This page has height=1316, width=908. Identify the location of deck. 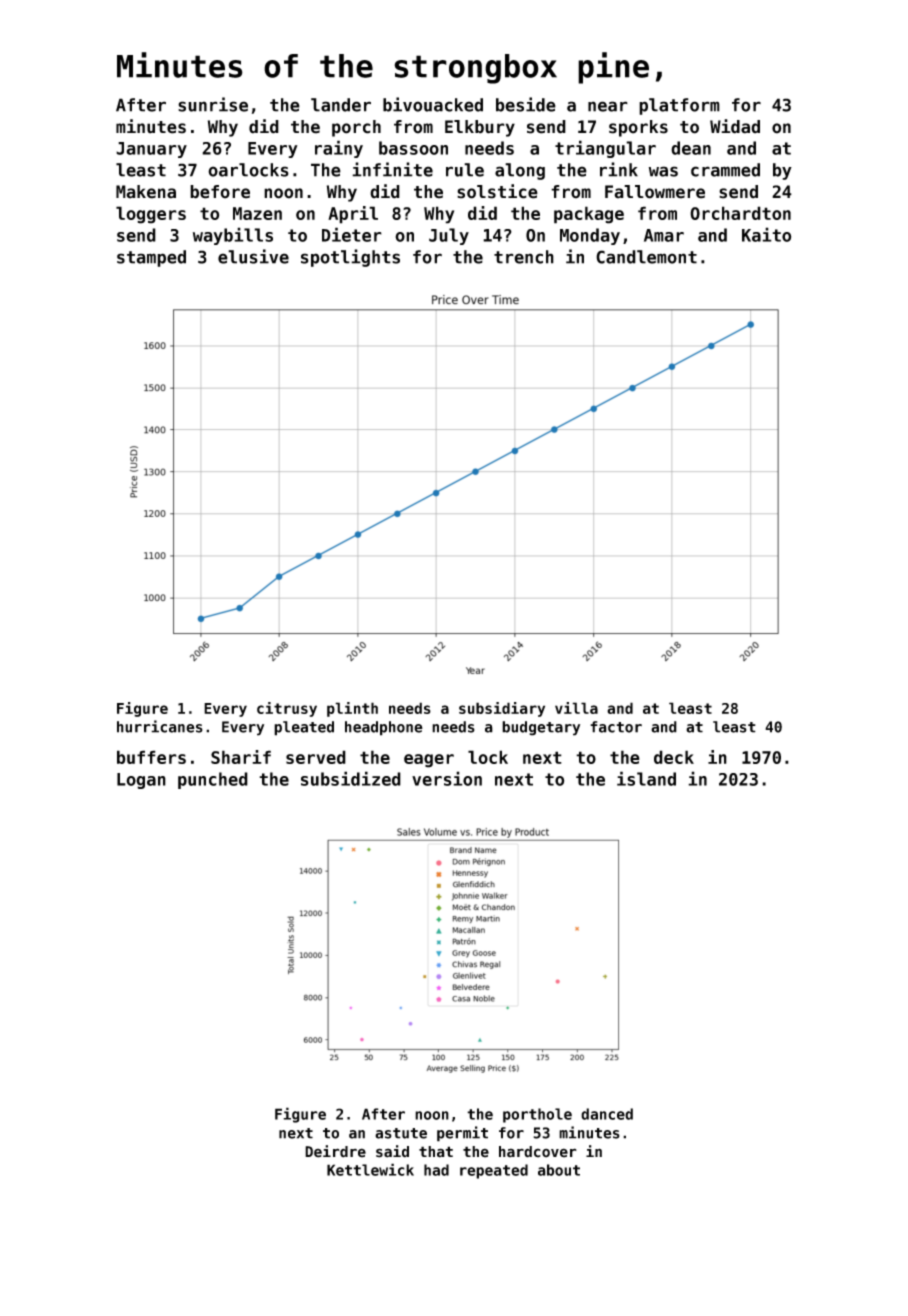
(674, 757).
